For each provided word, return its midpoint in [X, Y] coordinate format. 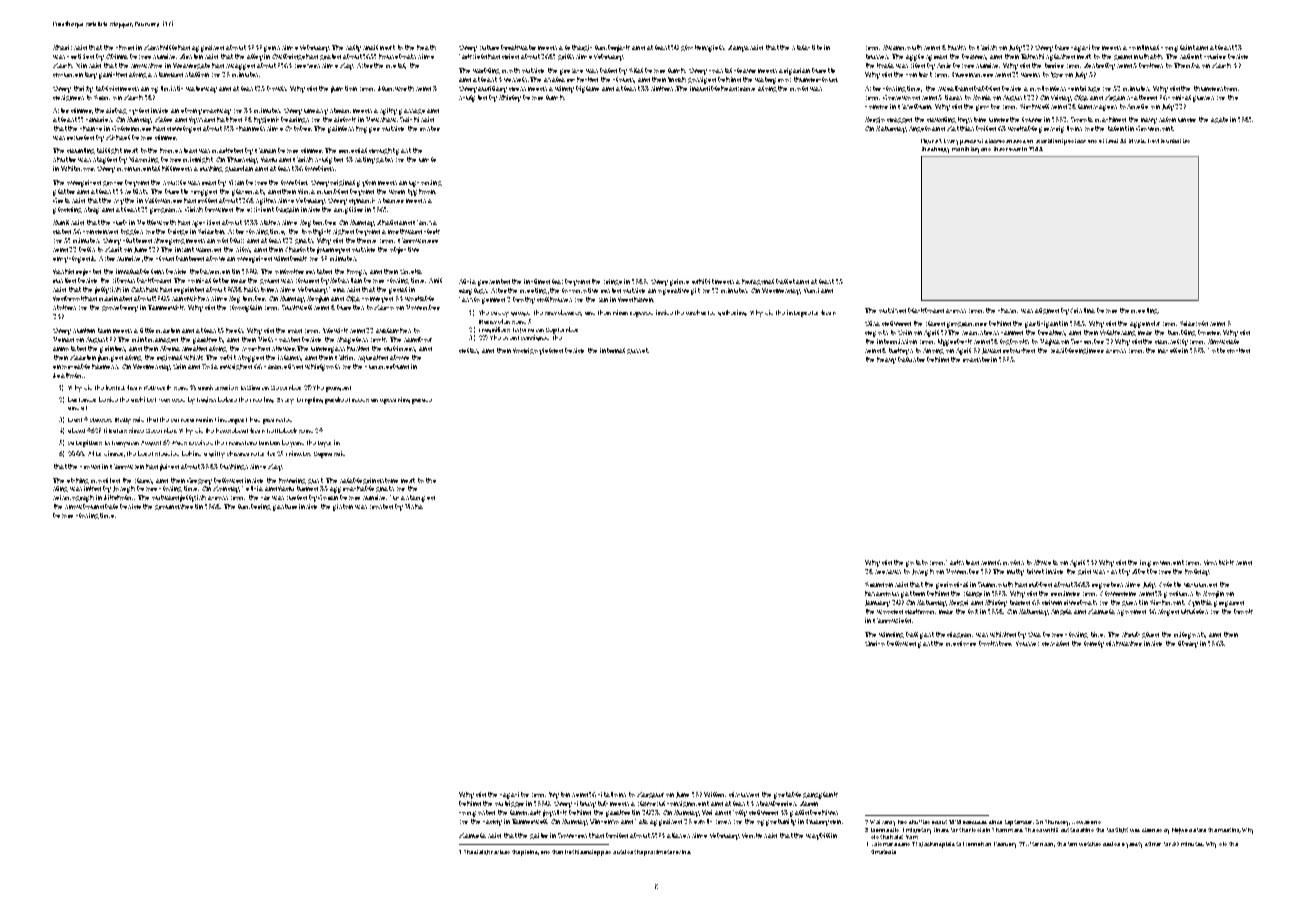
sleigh [482, 852]
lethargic [578, 48]
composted [477, 813]
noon [1046, 844]
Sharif [62, 47]
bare [1062, 47]
